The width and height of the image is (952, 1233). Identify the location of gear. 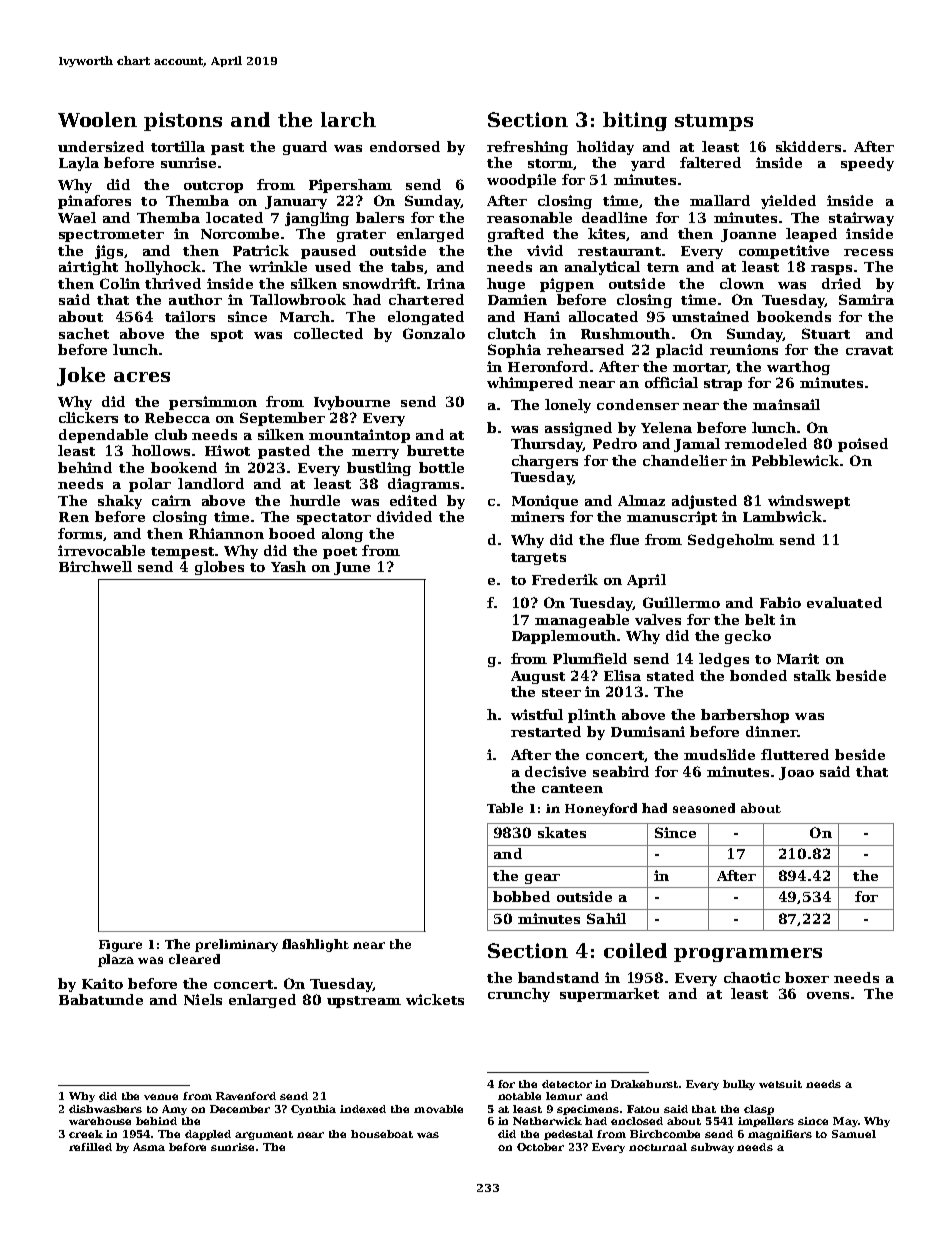
(542, 879).
